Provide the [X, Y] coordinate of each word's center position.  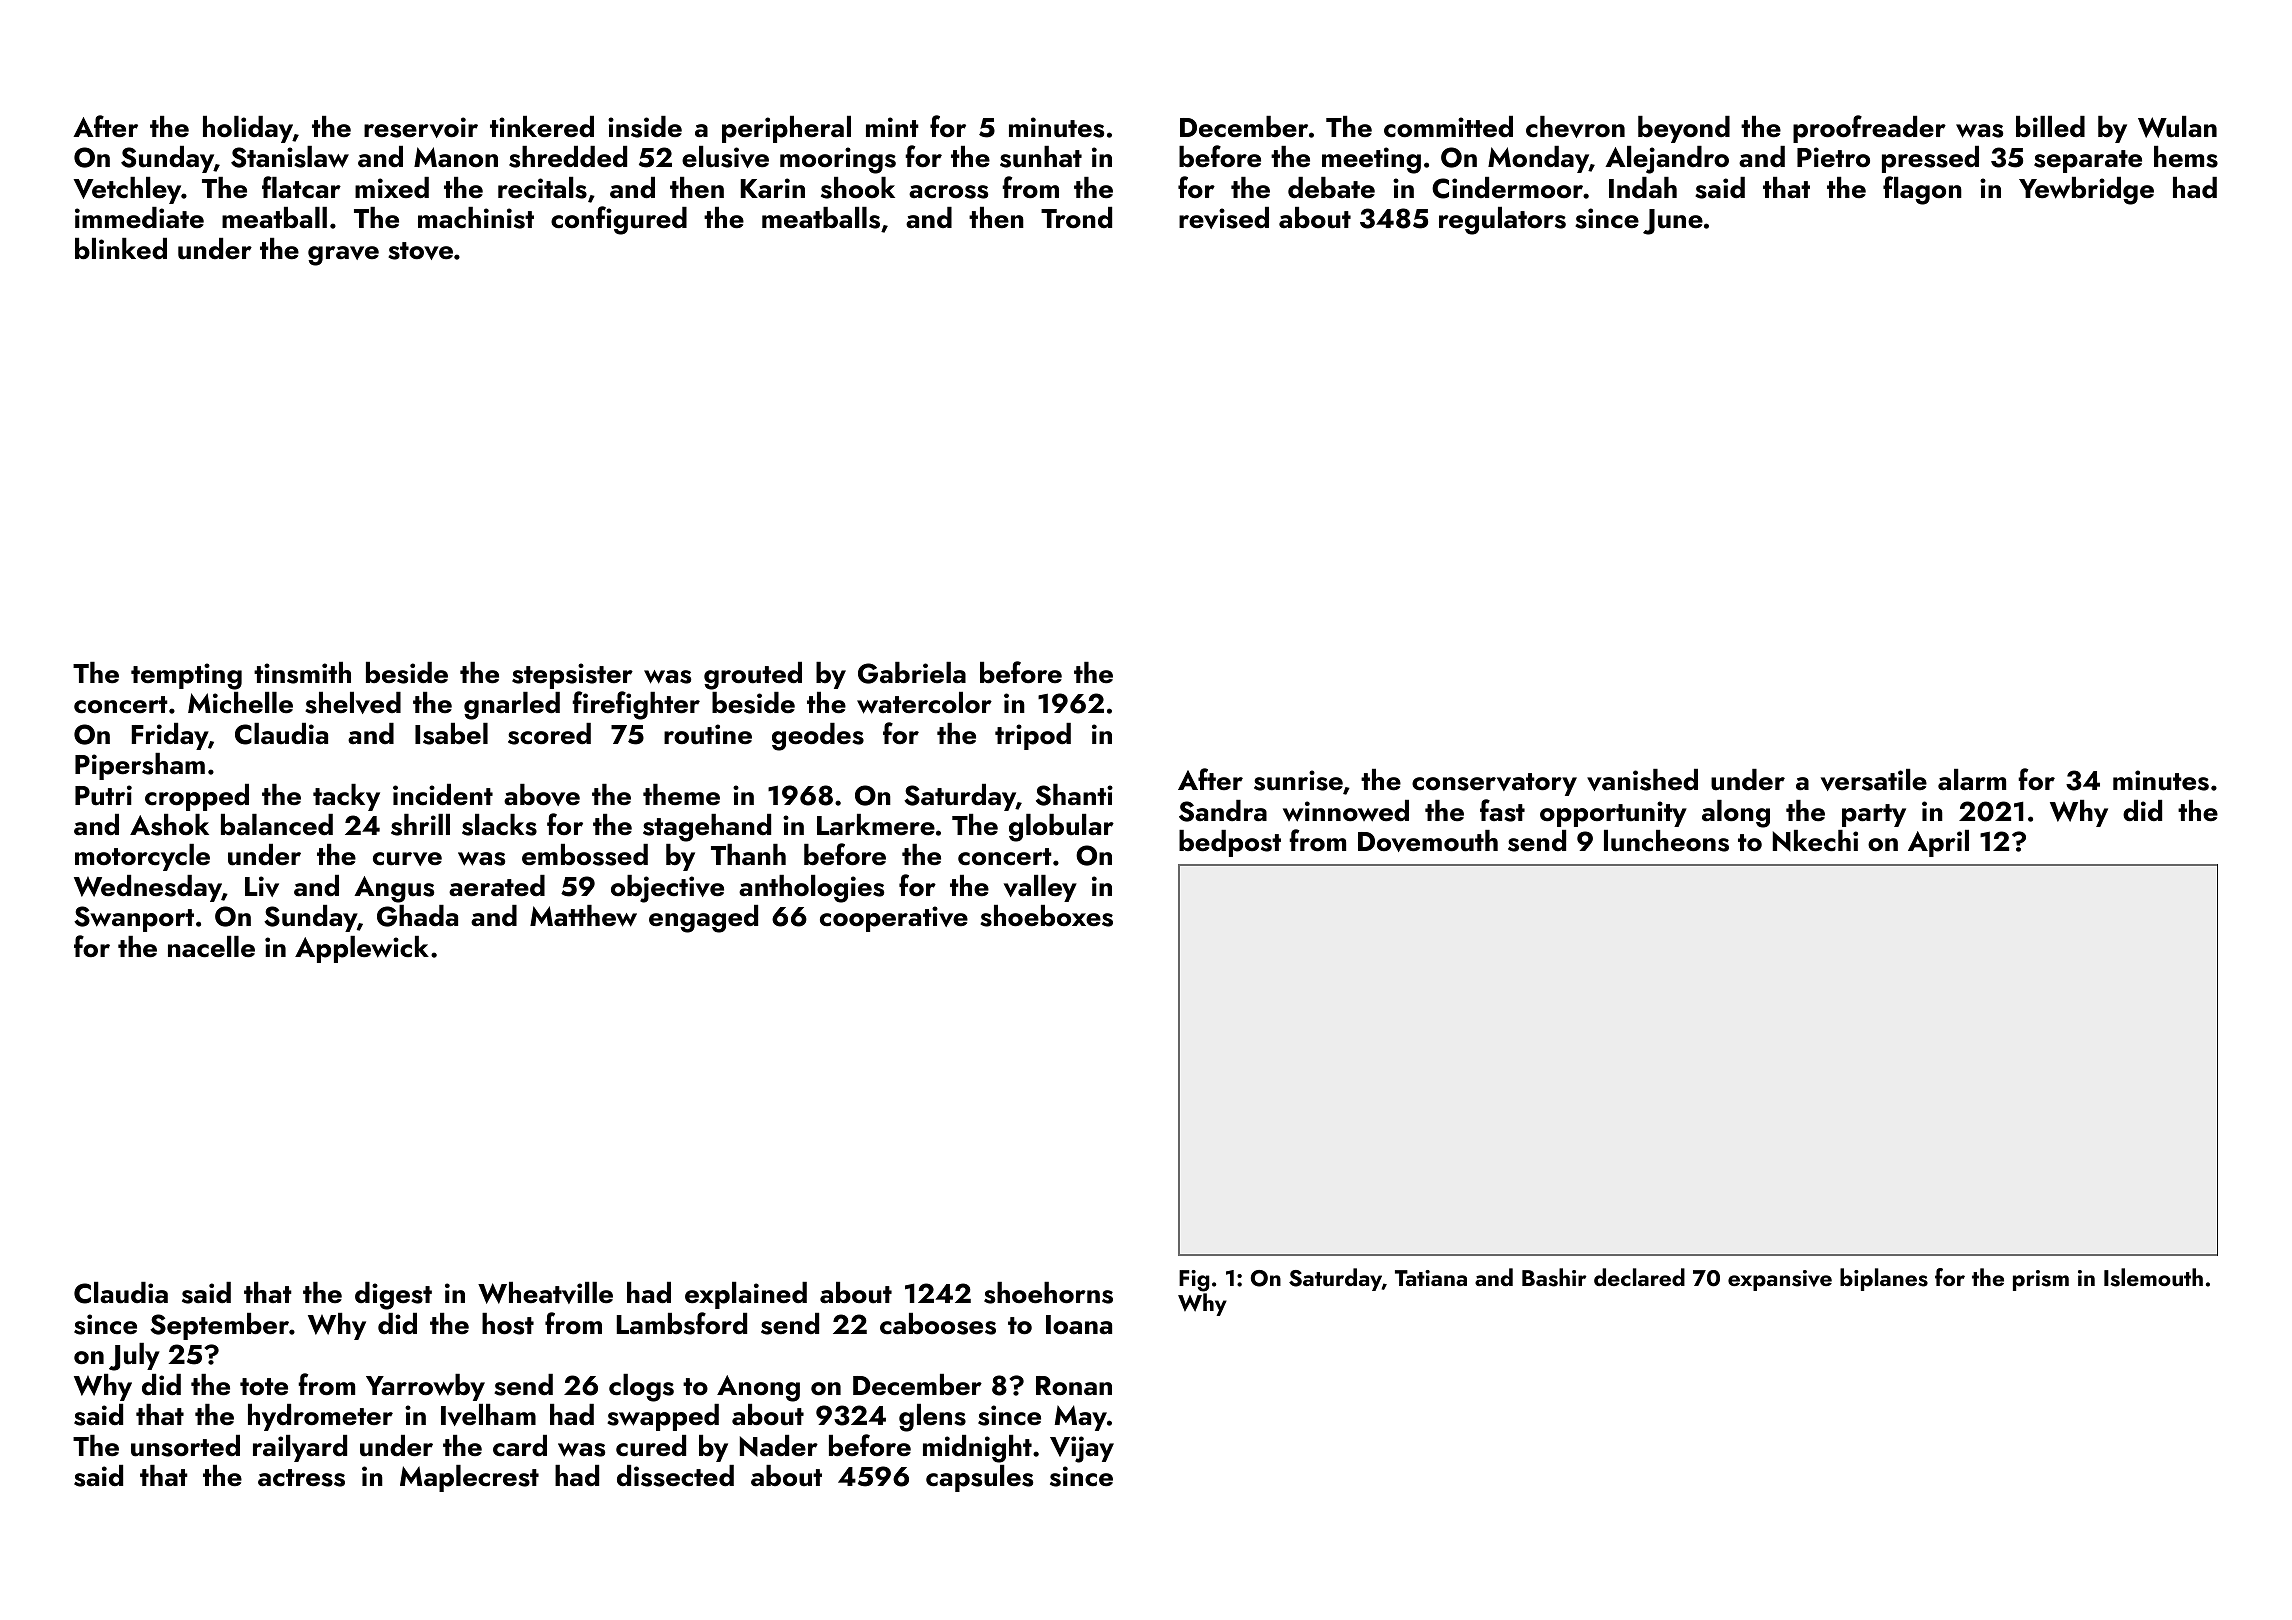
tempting [186, 676]
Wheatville [545, 1293]
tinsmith [302, 673]
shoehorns [1048, 1293]
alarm [1972, 779]
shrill [420, 825]
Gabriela [912, 673]
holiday [248, 129]
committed [1448, 127]
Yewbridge [2086, 191]
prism [2041, 1280]
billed [2050, 127]
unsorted [185, 1446]
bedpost [1230, 843]
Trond [1076, 218]
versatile [1874, 780]
